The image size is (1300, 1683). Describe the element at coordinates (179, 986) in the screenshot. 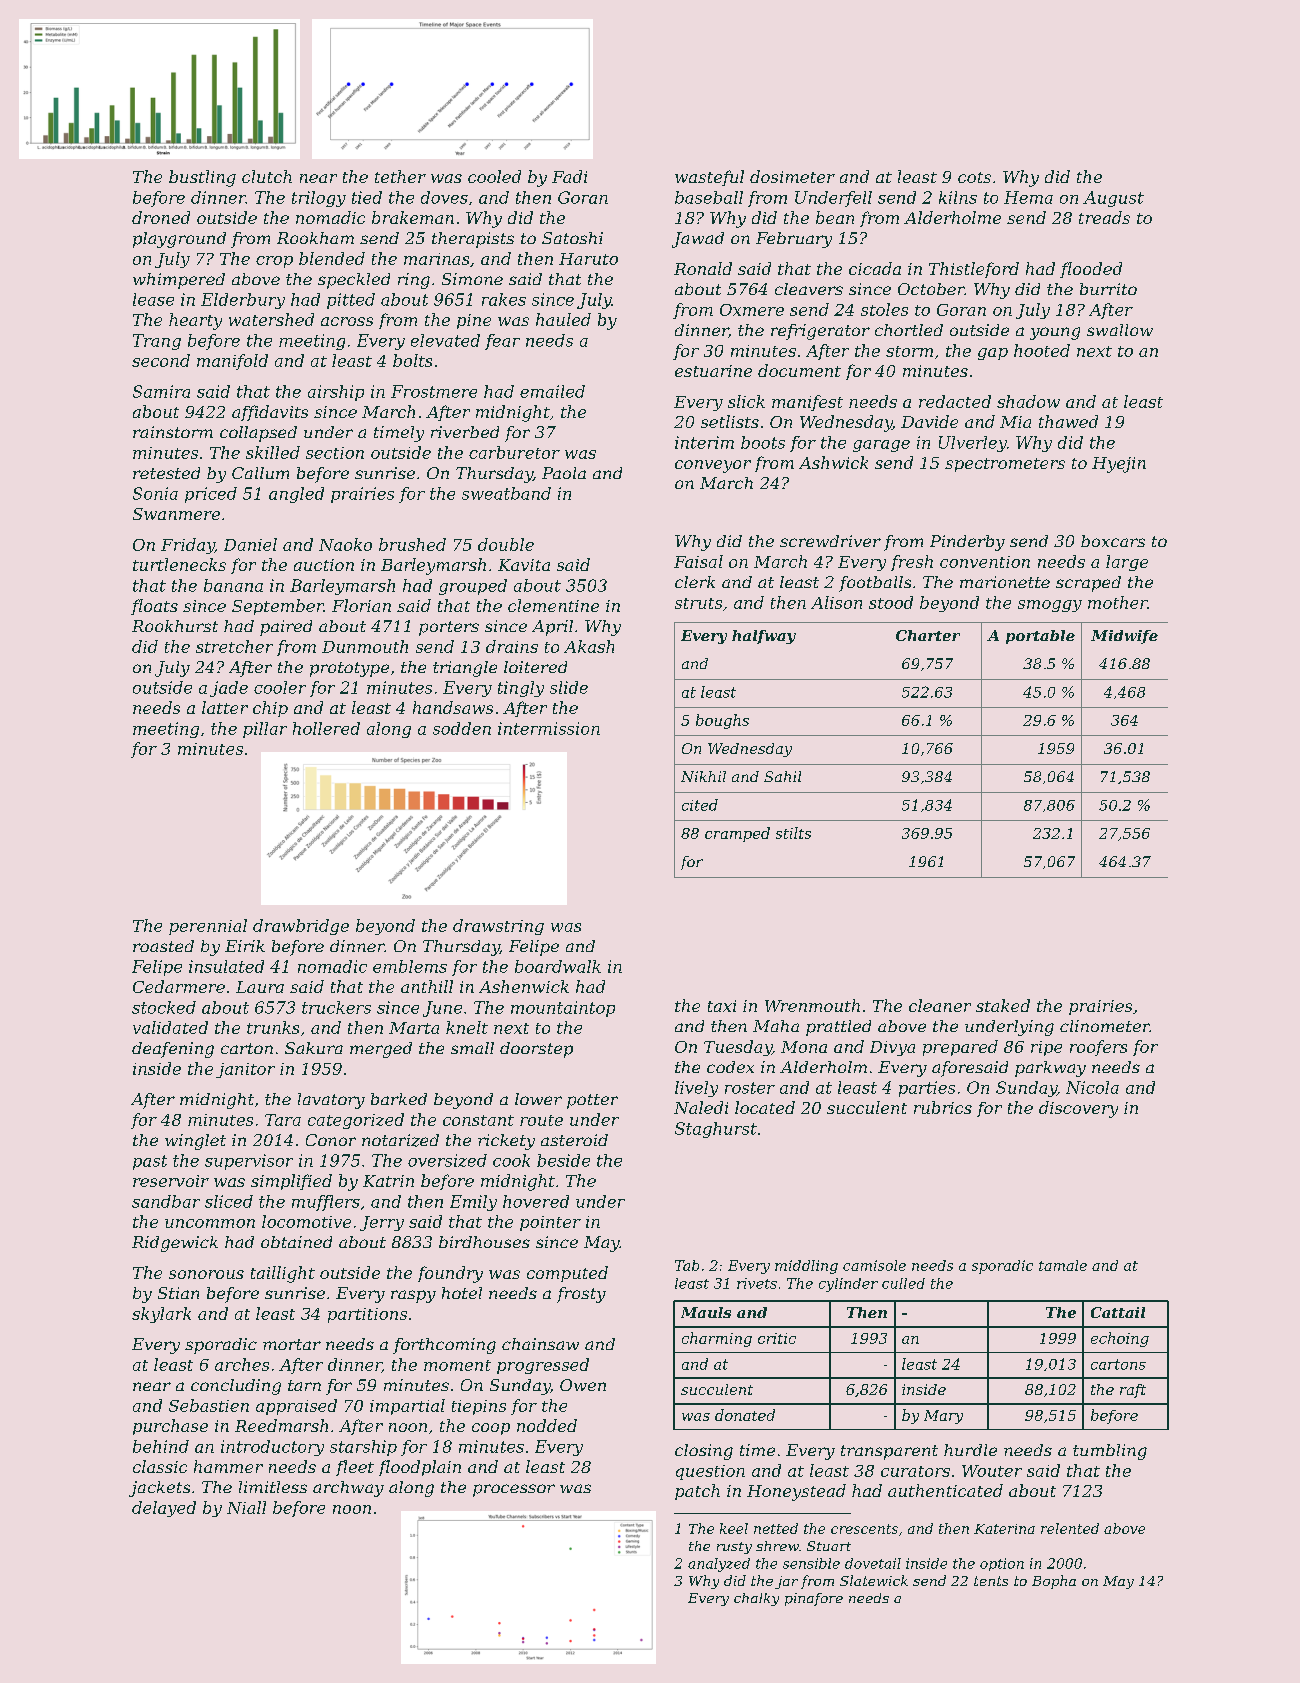

I see `Cedarmere` at that location.
